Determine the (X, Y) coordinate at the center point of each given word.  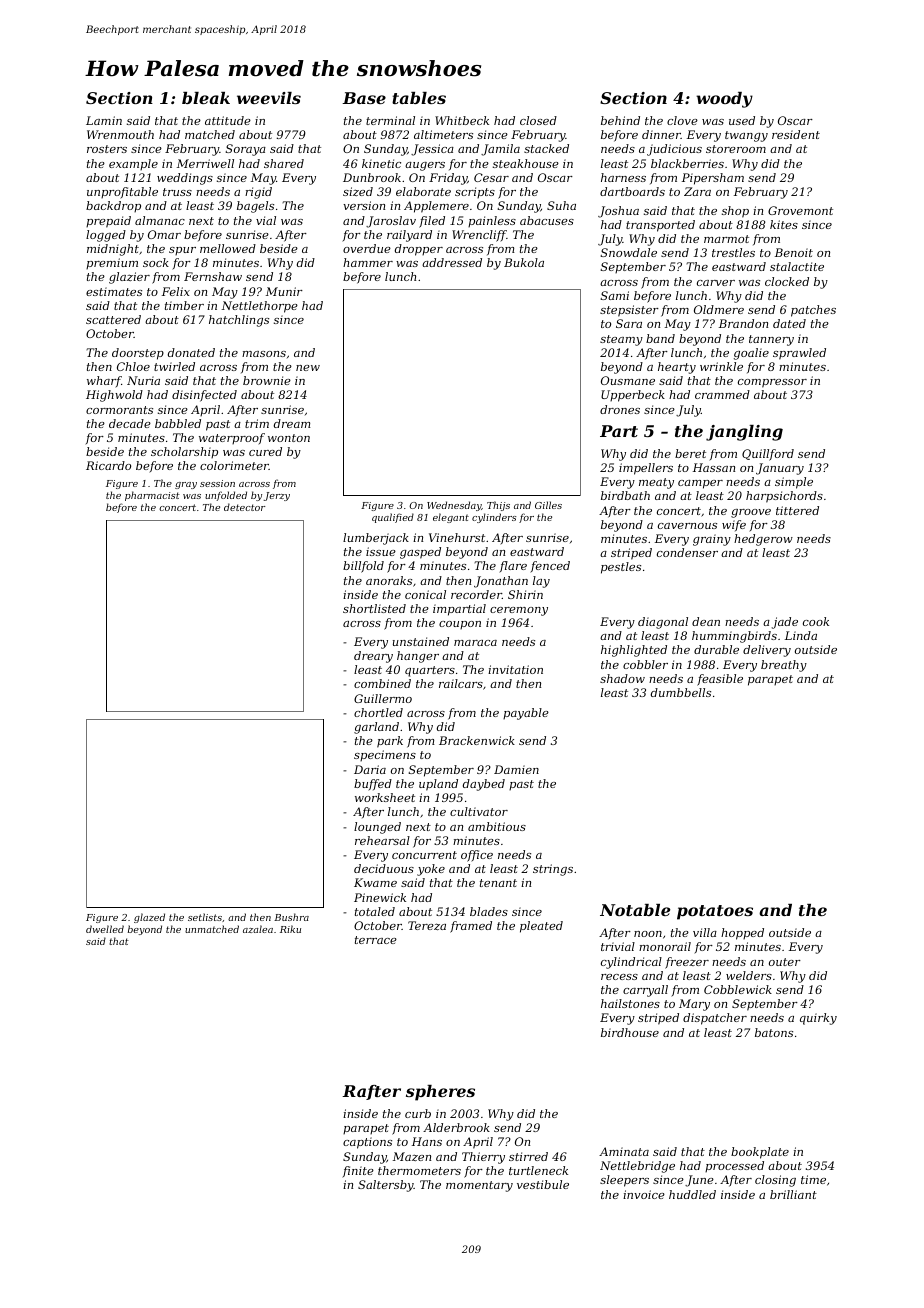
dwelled (105, 929)
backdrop (113, 206)
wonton (289, 438)
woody (724, 100)
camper (700, 484)
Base (364, 98)
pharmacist (152, 496)
